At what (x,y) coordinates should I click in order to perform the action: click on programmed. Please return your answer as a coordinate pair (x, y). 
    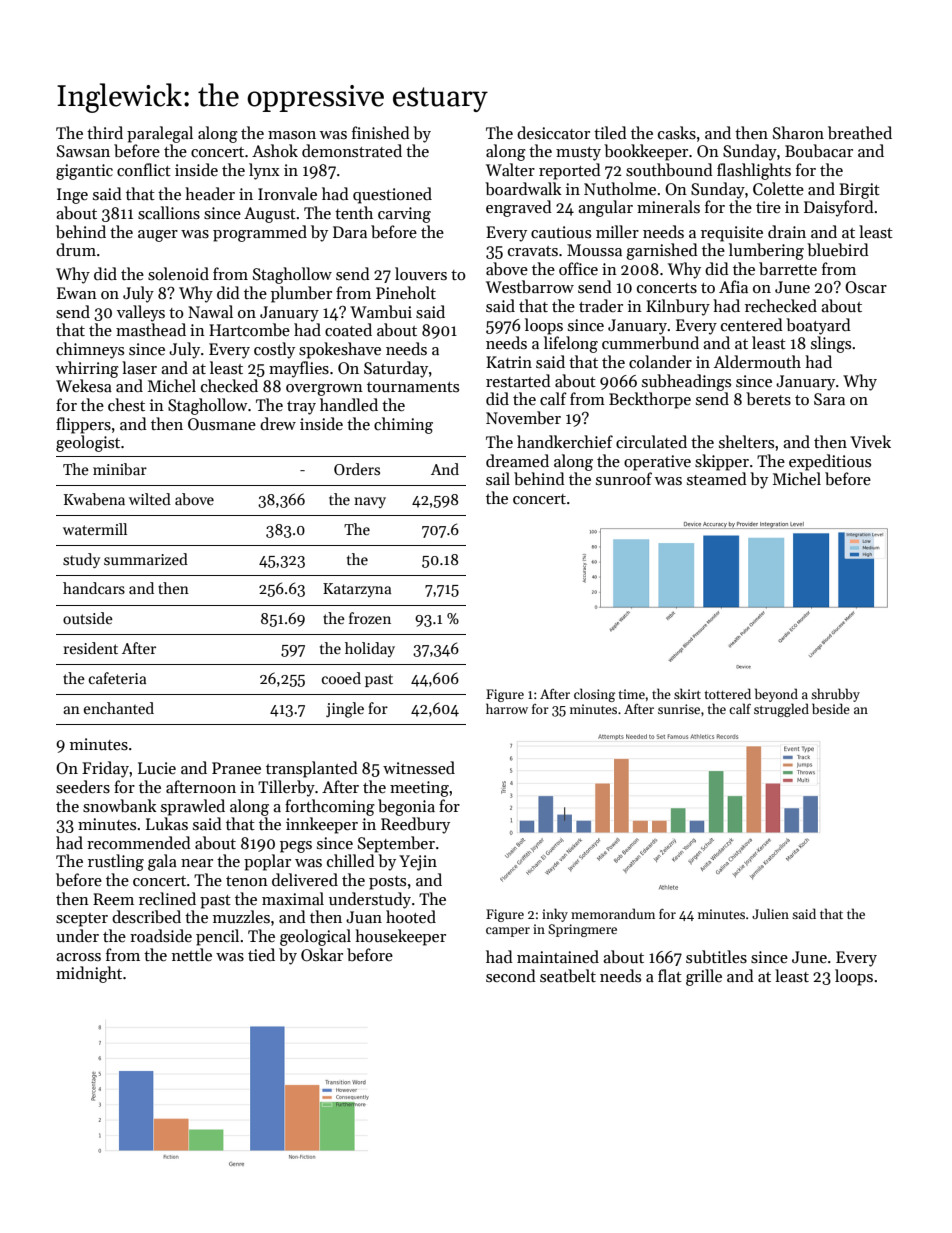
    Looking at the image, I should click on (260, 233).
